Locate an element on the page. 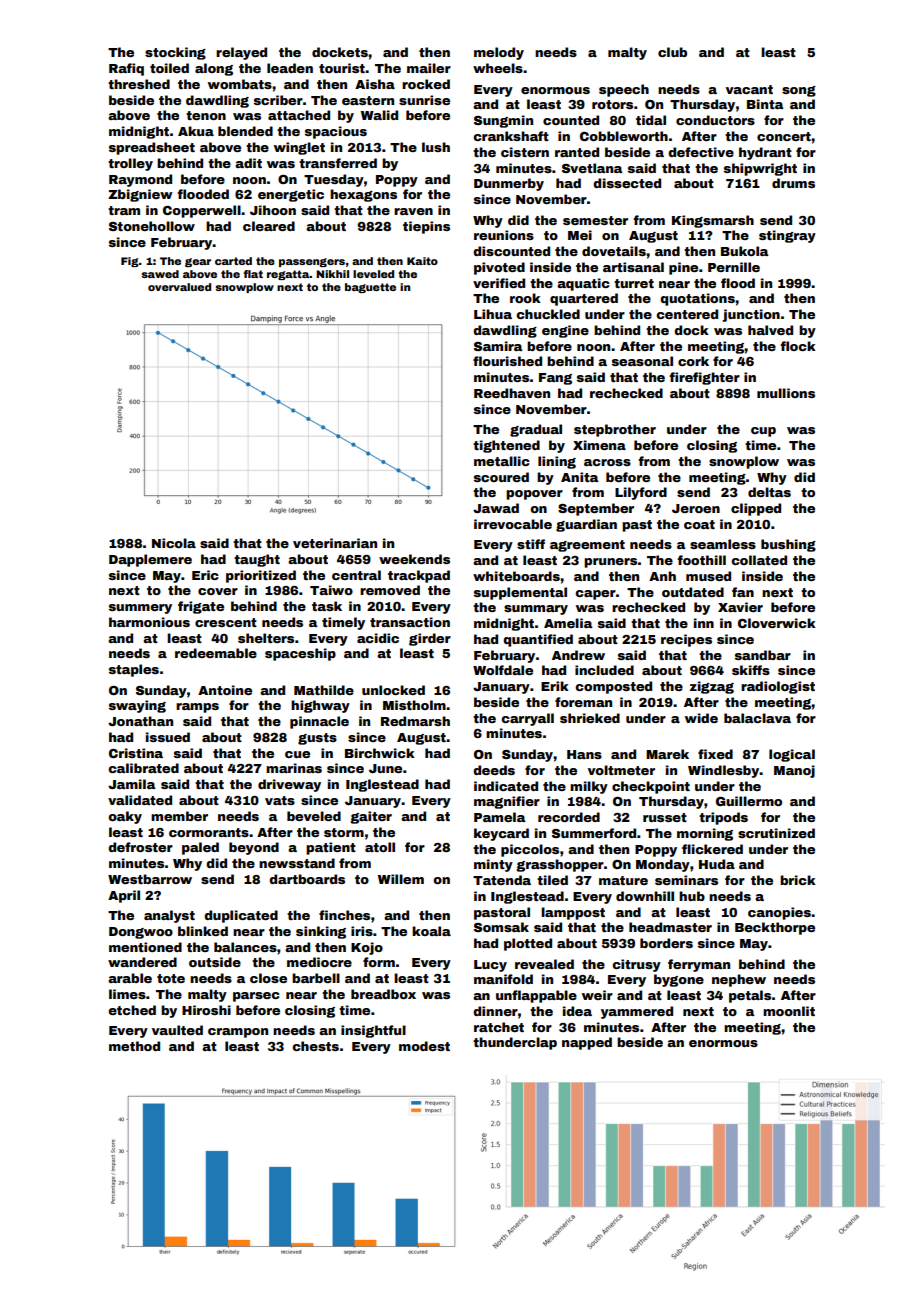 The height and width of the page is (1308, 924). morning is located at coordinates (705, 834).
